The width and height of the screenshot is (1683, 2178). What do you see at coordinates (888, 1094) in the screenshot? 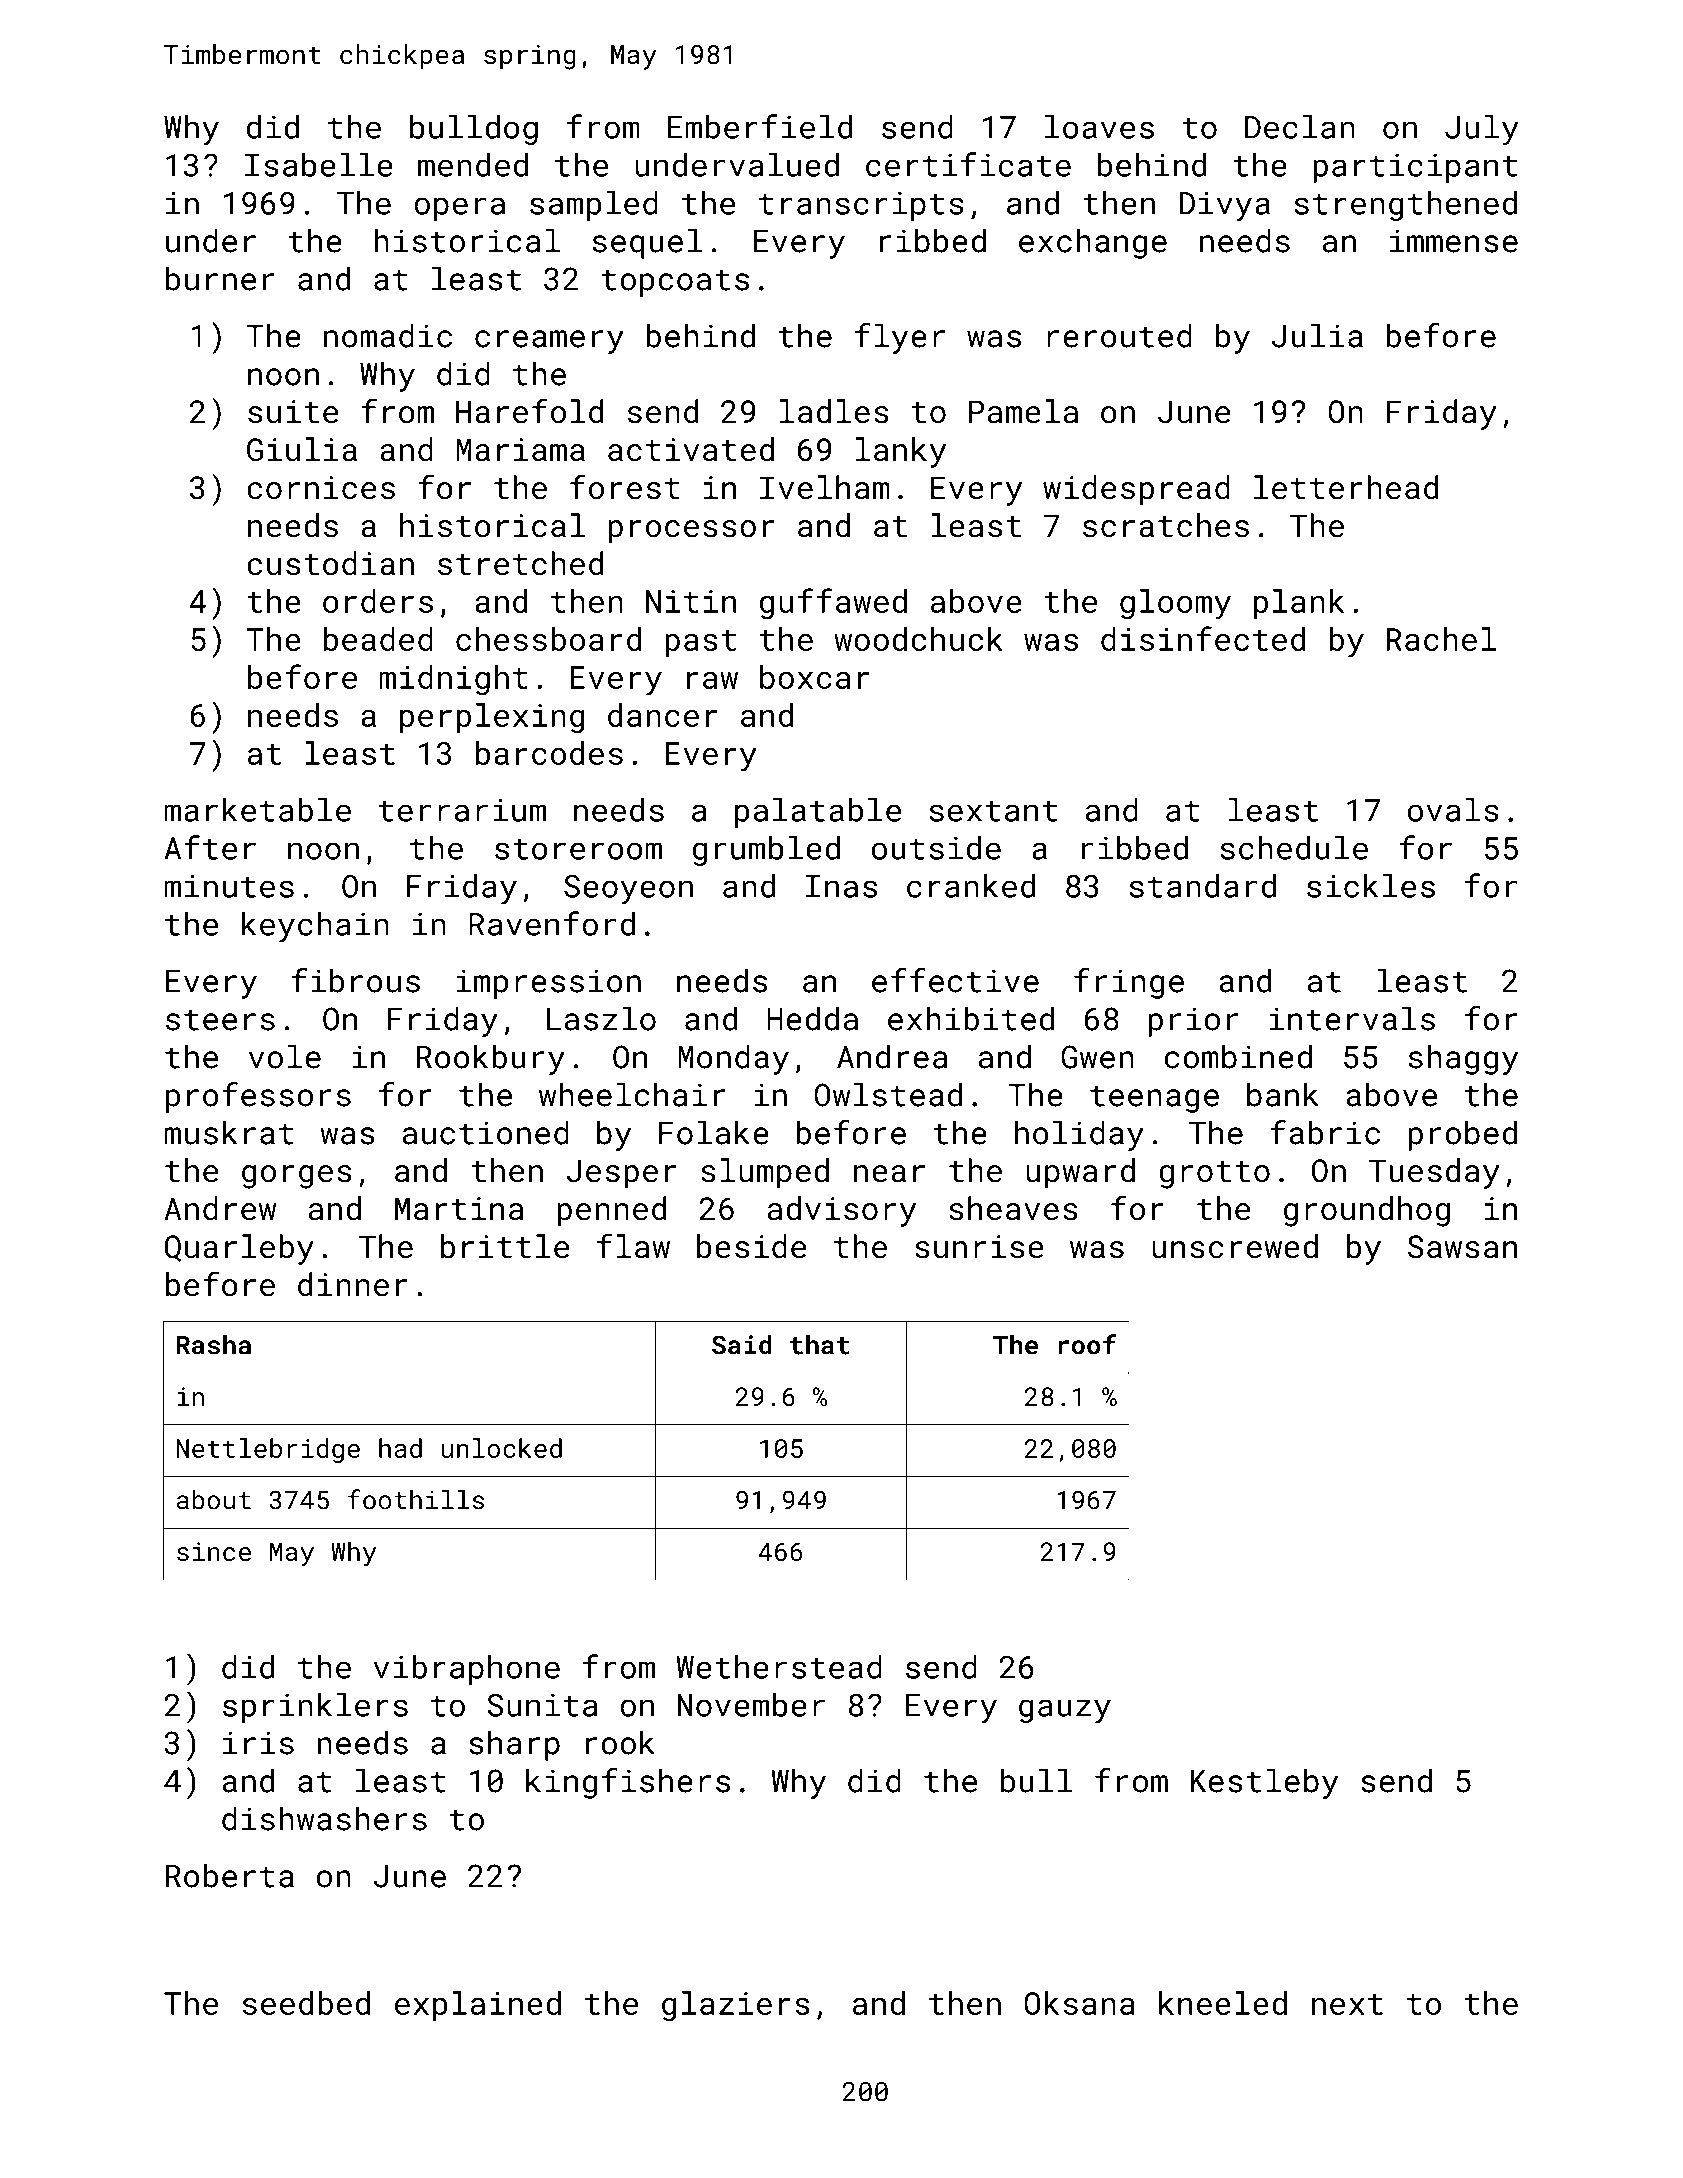
I see `Owlstead` at bounding box center [888, 1094].
